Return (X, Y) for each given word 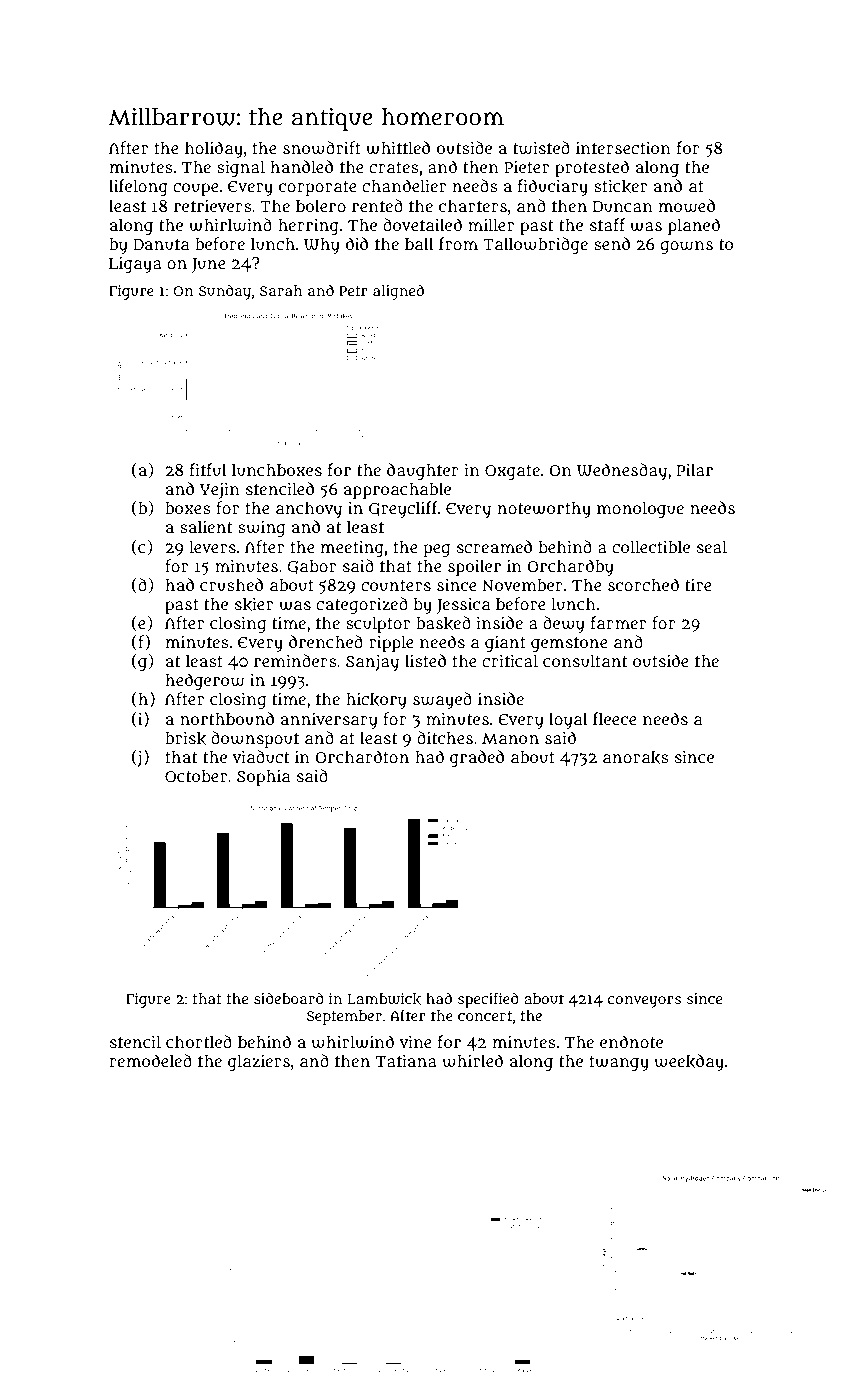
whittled (398, 148)
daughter (423, 471)
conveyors (644, 1002)
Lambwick (384, 999)
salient (206, 526)
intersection (623, 148)
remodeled (150, 1060)
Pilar (695, 469)
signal (241, 168)
